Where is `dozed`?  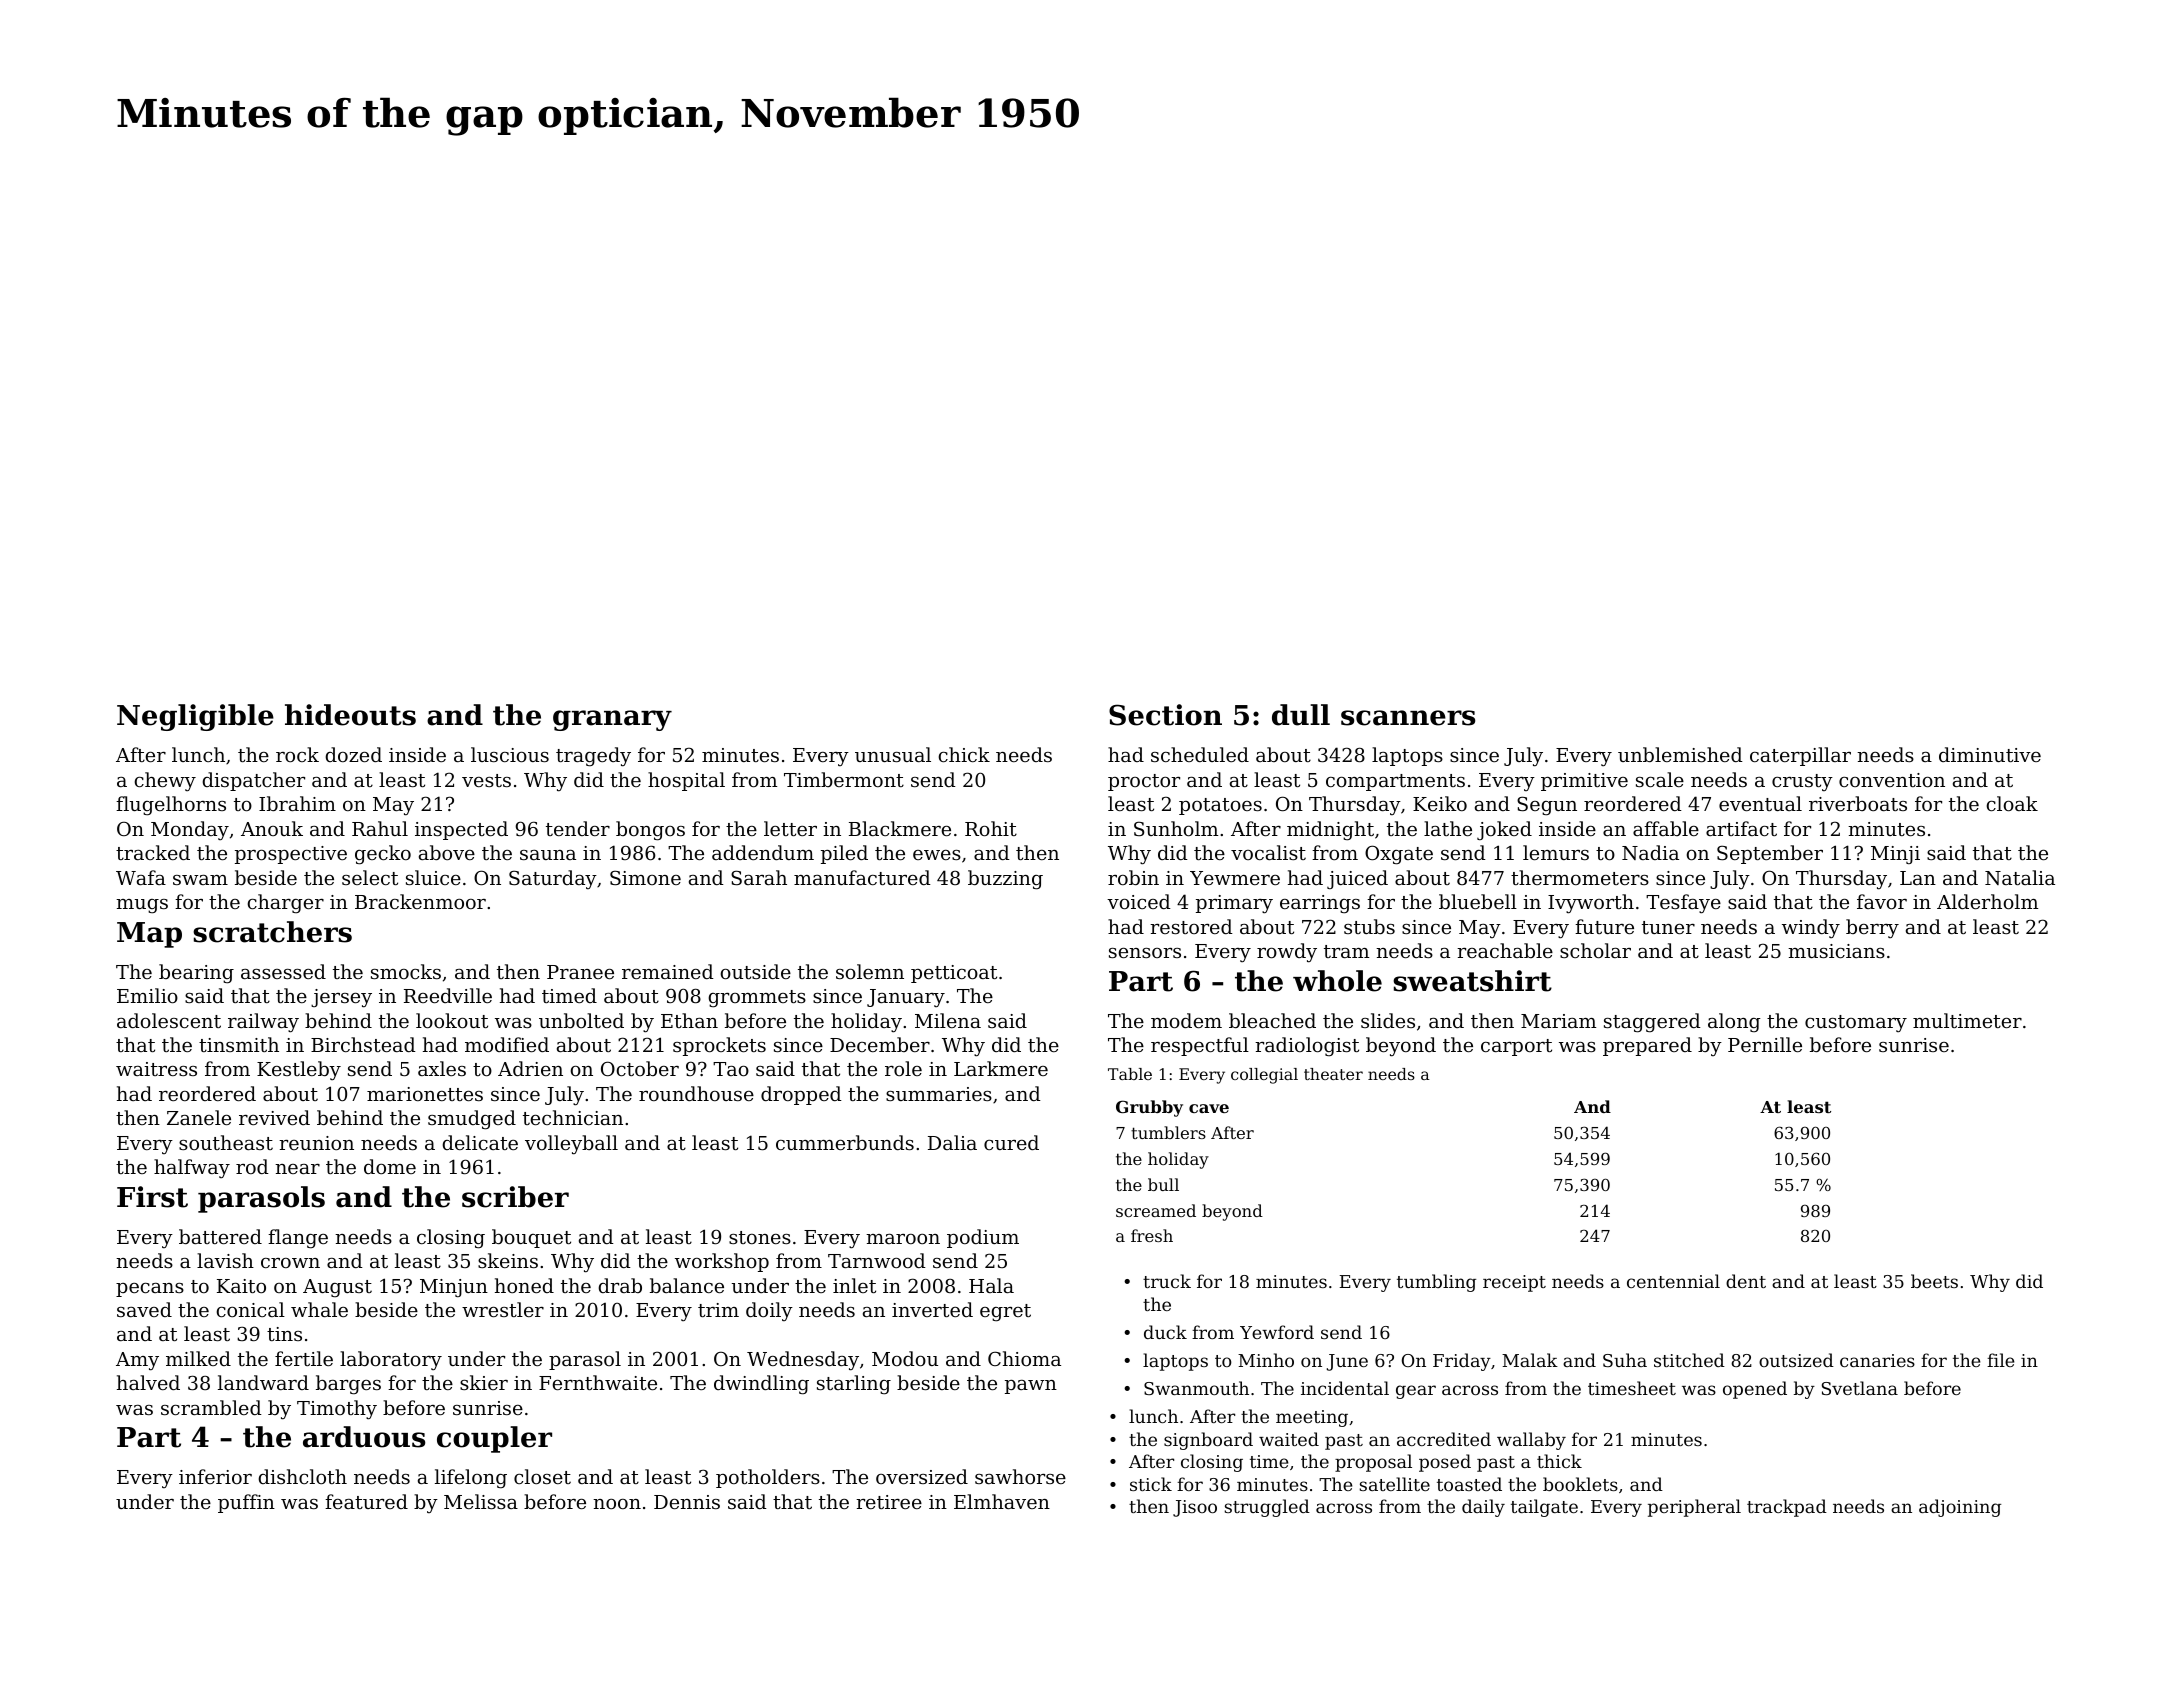
dozed is located at coordinates (353, 754).
